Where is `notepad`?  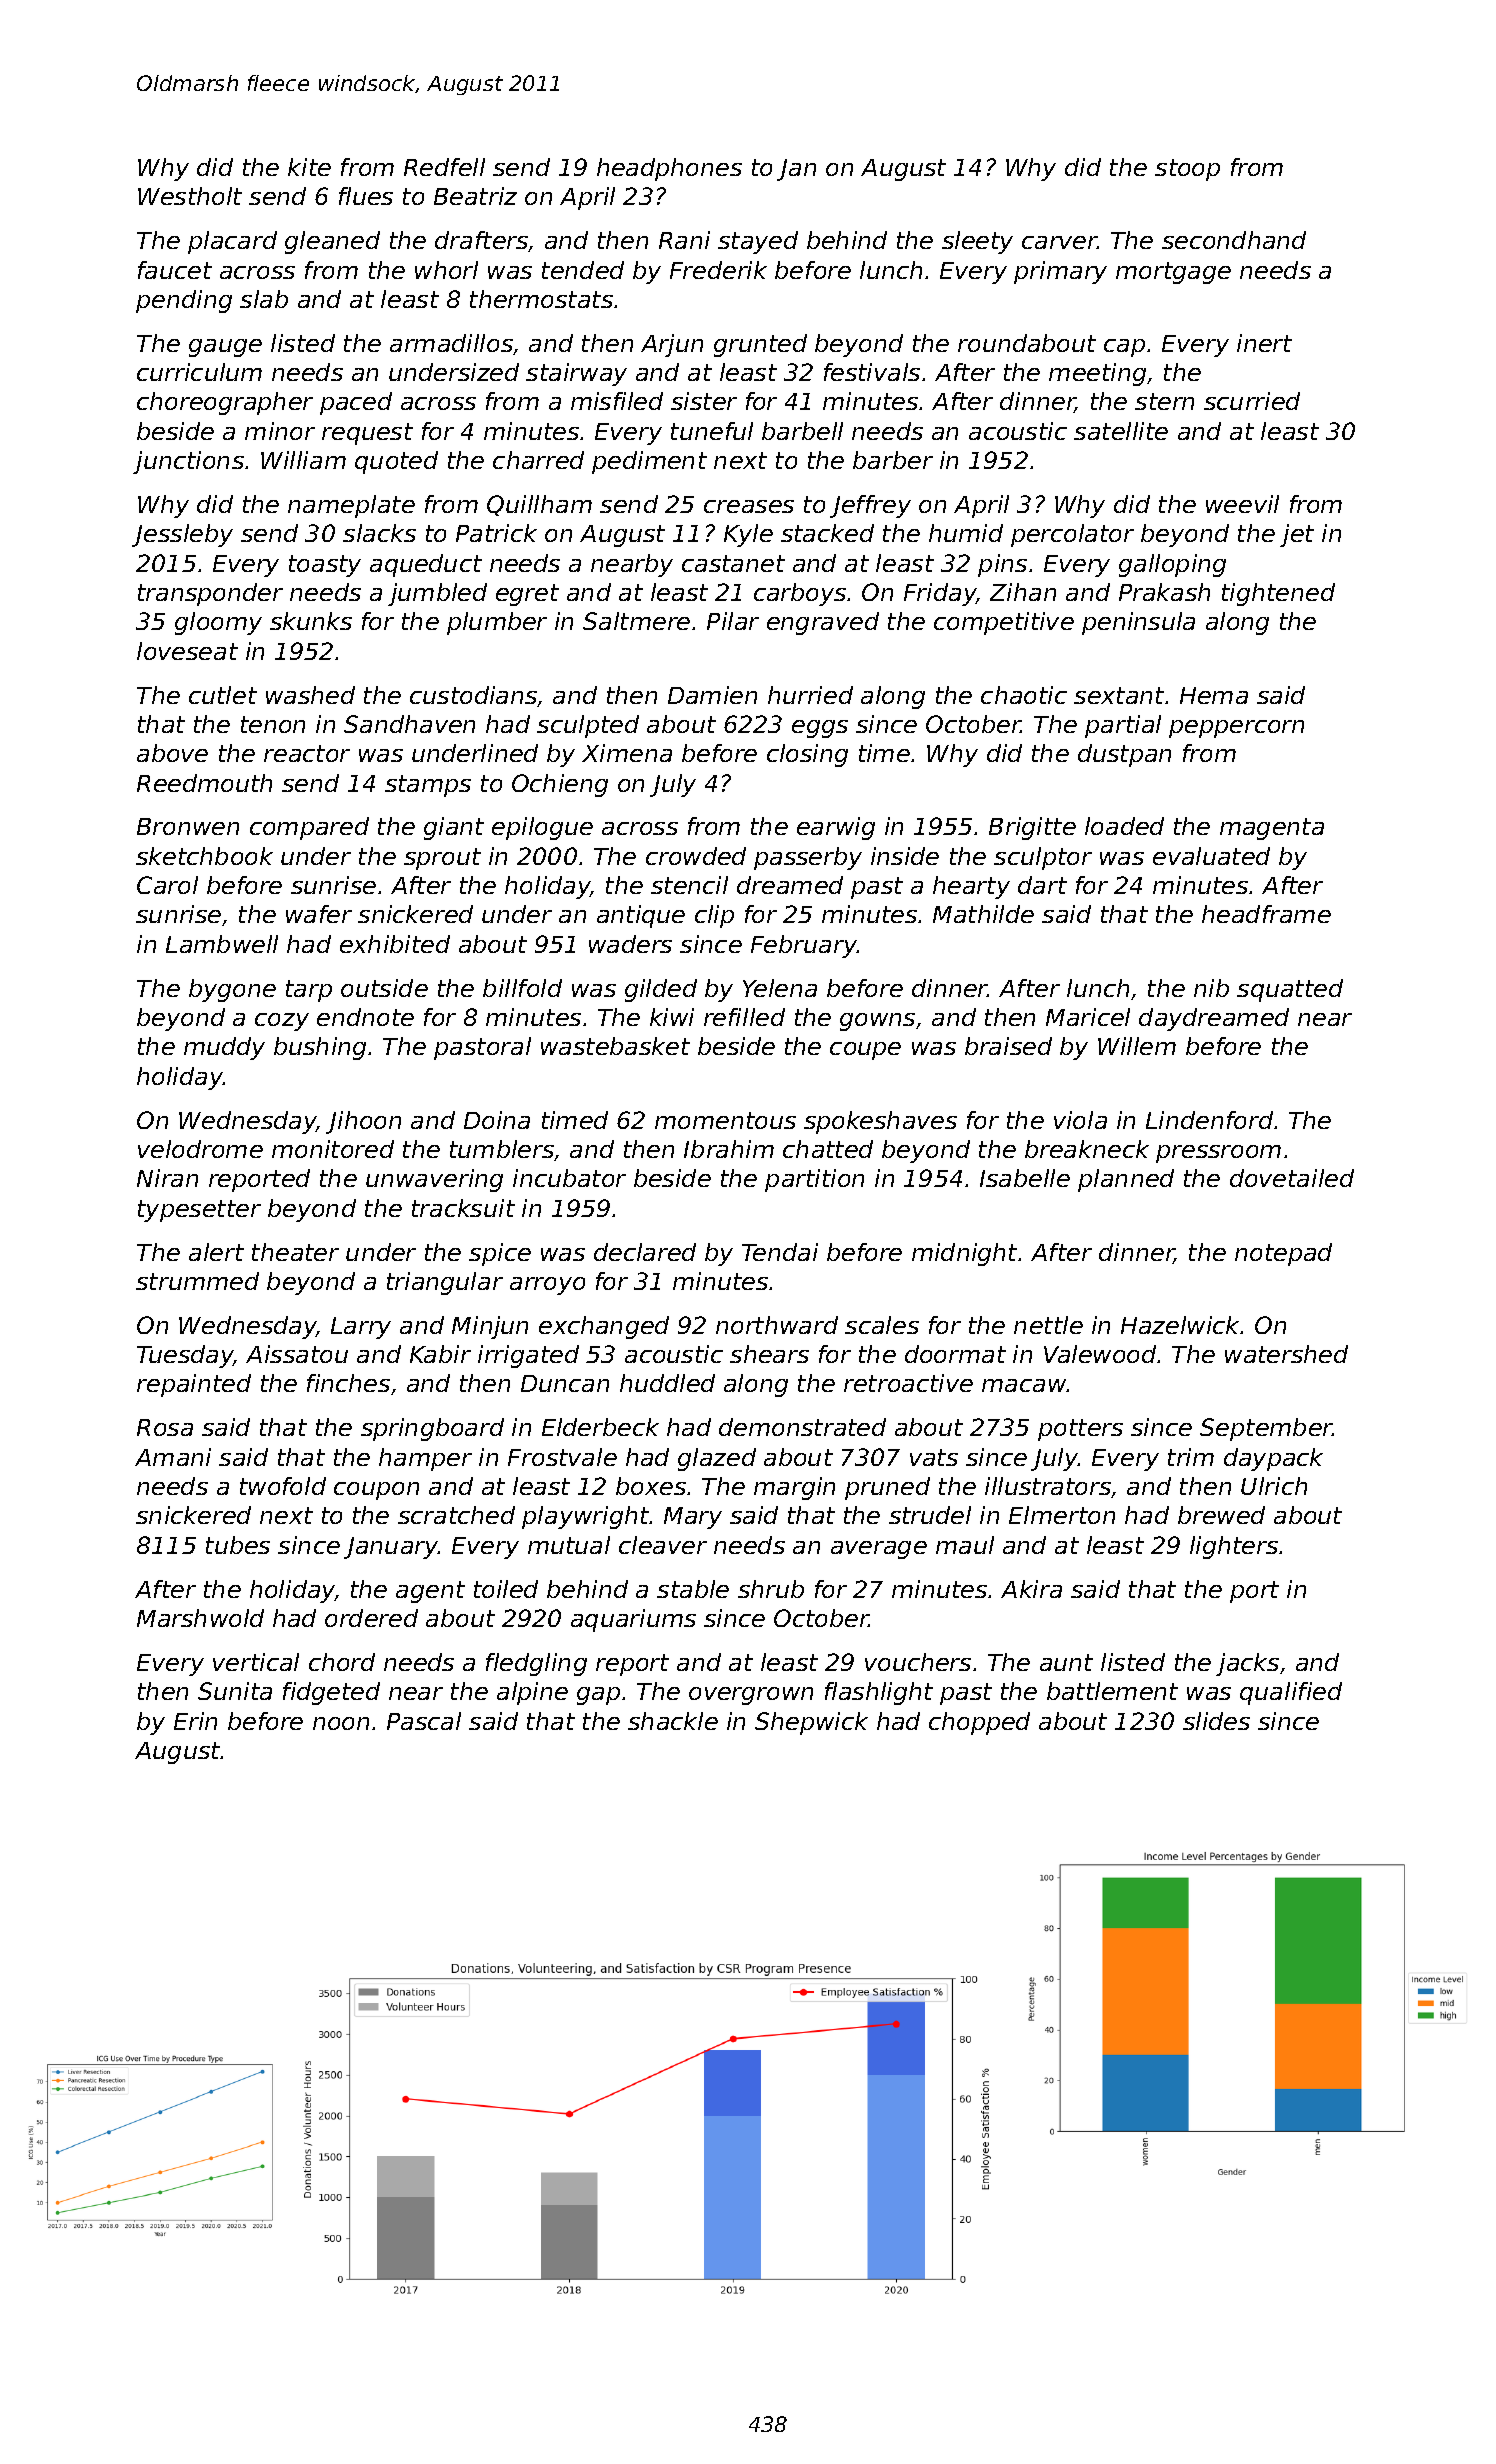 notepad is located at coordinates (1283, 1254).
